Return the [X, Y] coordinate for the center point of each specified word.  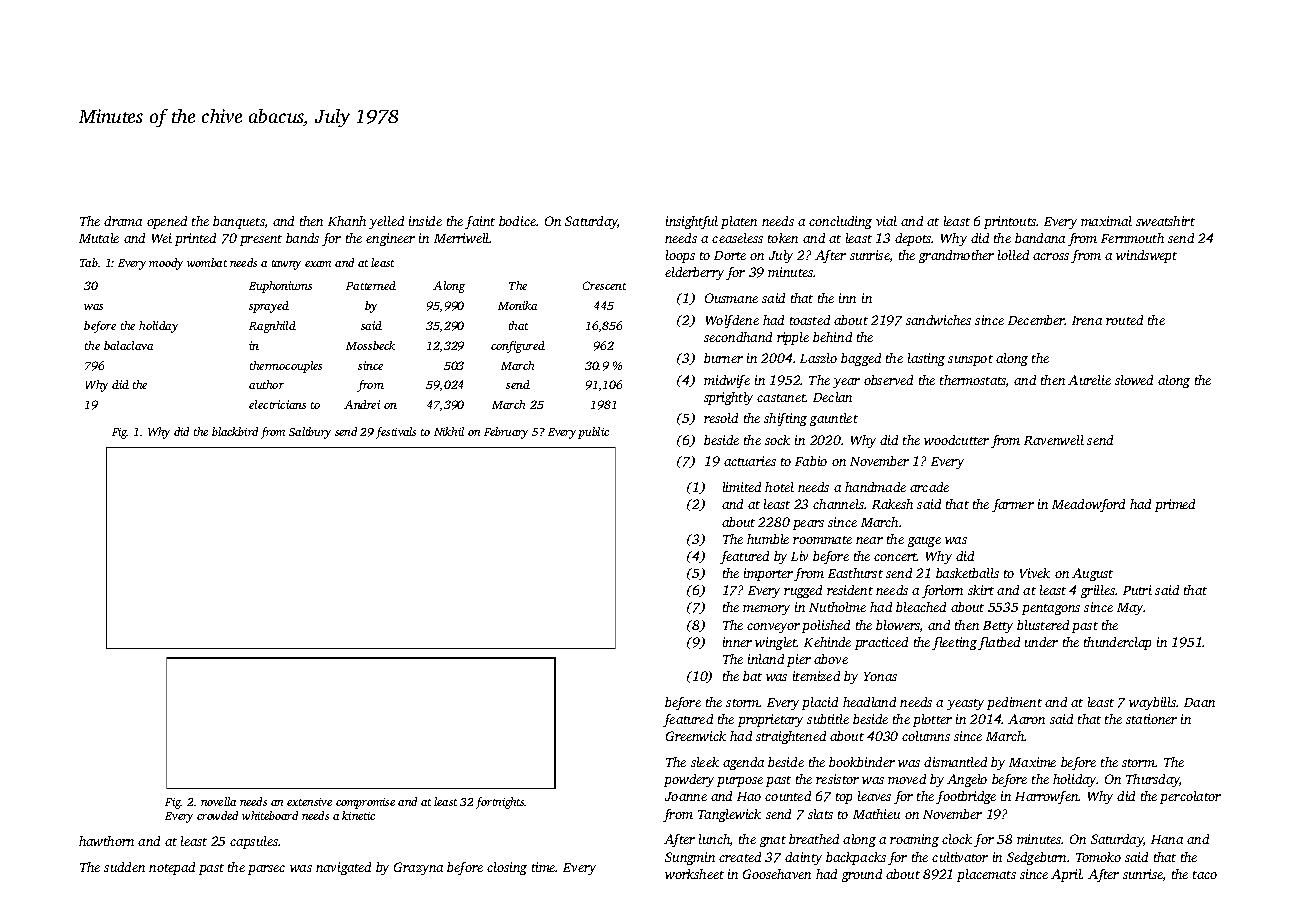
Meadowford [1088, 505]
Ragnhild [272, 327]
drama [123, 221]
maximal [1106, 221]
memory [766, 610]
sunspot [970, 360]
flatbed [999, 643]
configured [518, 347]
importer [768, 574]
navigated [343, 868]
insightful [692, 222]
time [544, 867]
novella [218, 801]
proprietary [770, 720]
